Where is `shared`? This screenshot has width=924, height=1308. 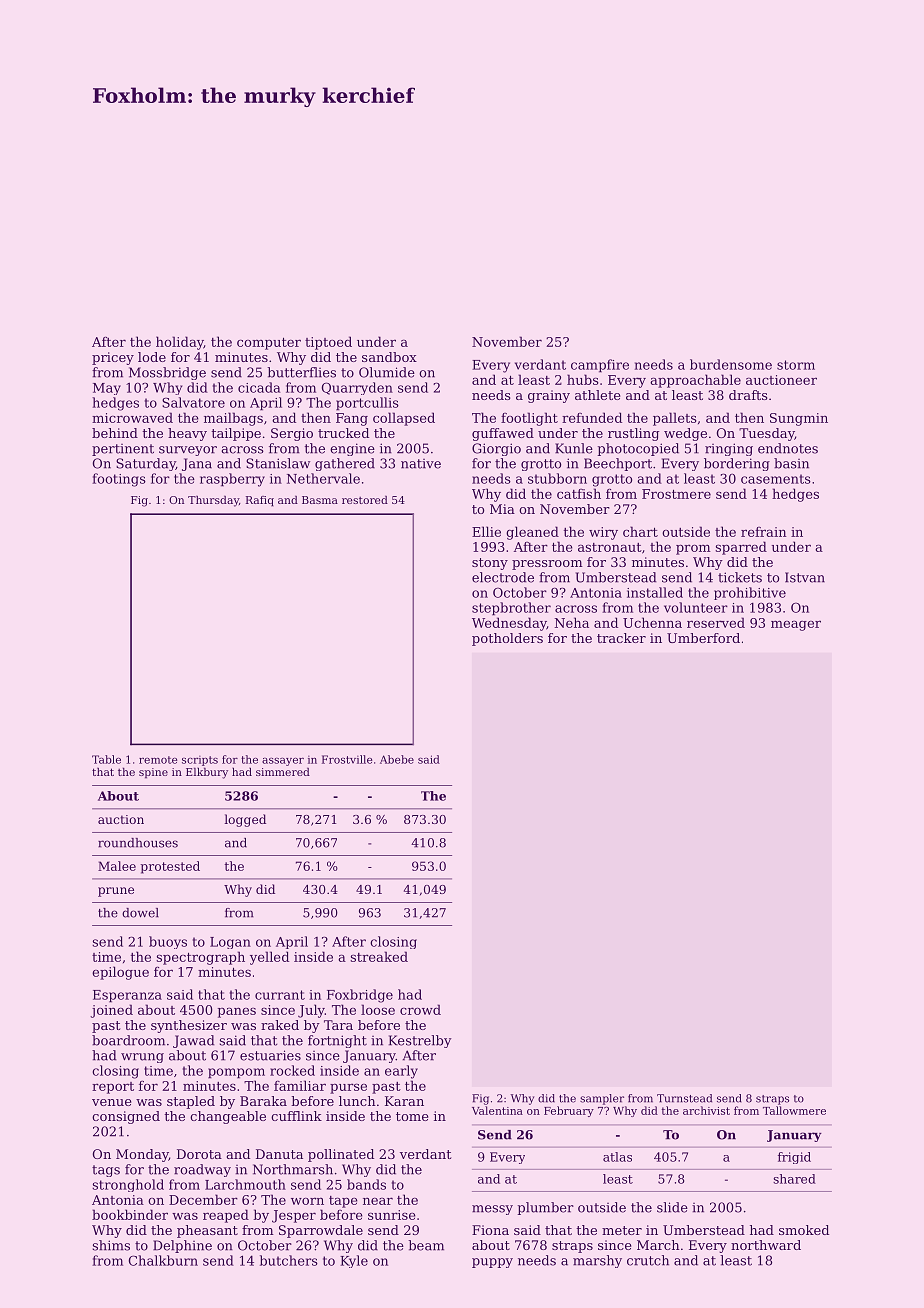
shared is located at coordinates (794, 1179).
